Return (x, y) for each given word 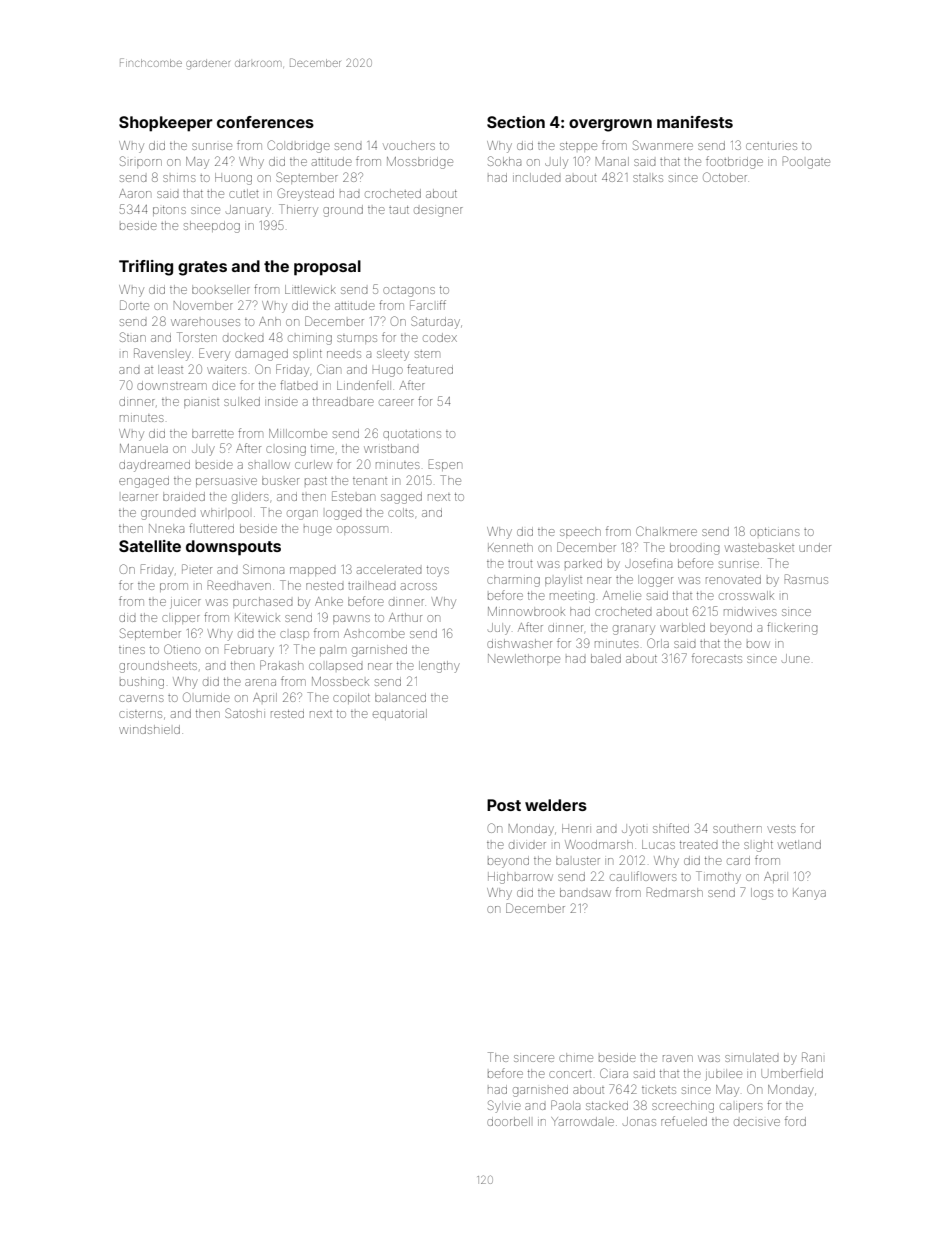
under (815, 547)
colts (400, 512)
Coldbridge (299, 146)
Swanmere (663, 145)
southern (737, 829)
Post (504, 805)
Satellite (150, 546)
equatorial (400, 714)
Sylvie (504, 1106)
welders (556, 805)
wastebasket (759, 547)
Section (516, 122)
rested (287, 714)
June (796, 658)
